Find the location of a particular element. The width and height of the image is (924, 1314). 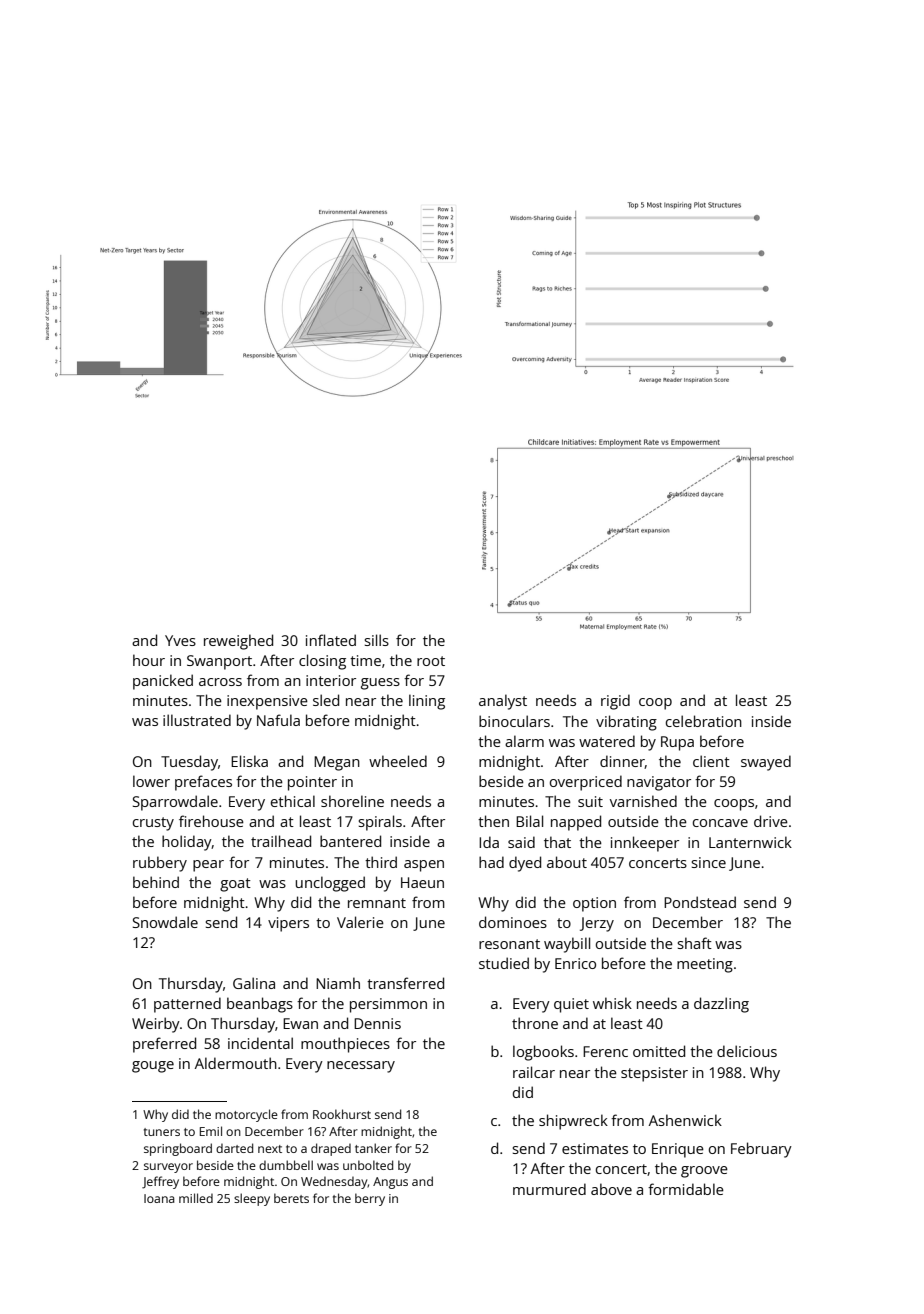

formidable is located at coordinates (686, 1189).
